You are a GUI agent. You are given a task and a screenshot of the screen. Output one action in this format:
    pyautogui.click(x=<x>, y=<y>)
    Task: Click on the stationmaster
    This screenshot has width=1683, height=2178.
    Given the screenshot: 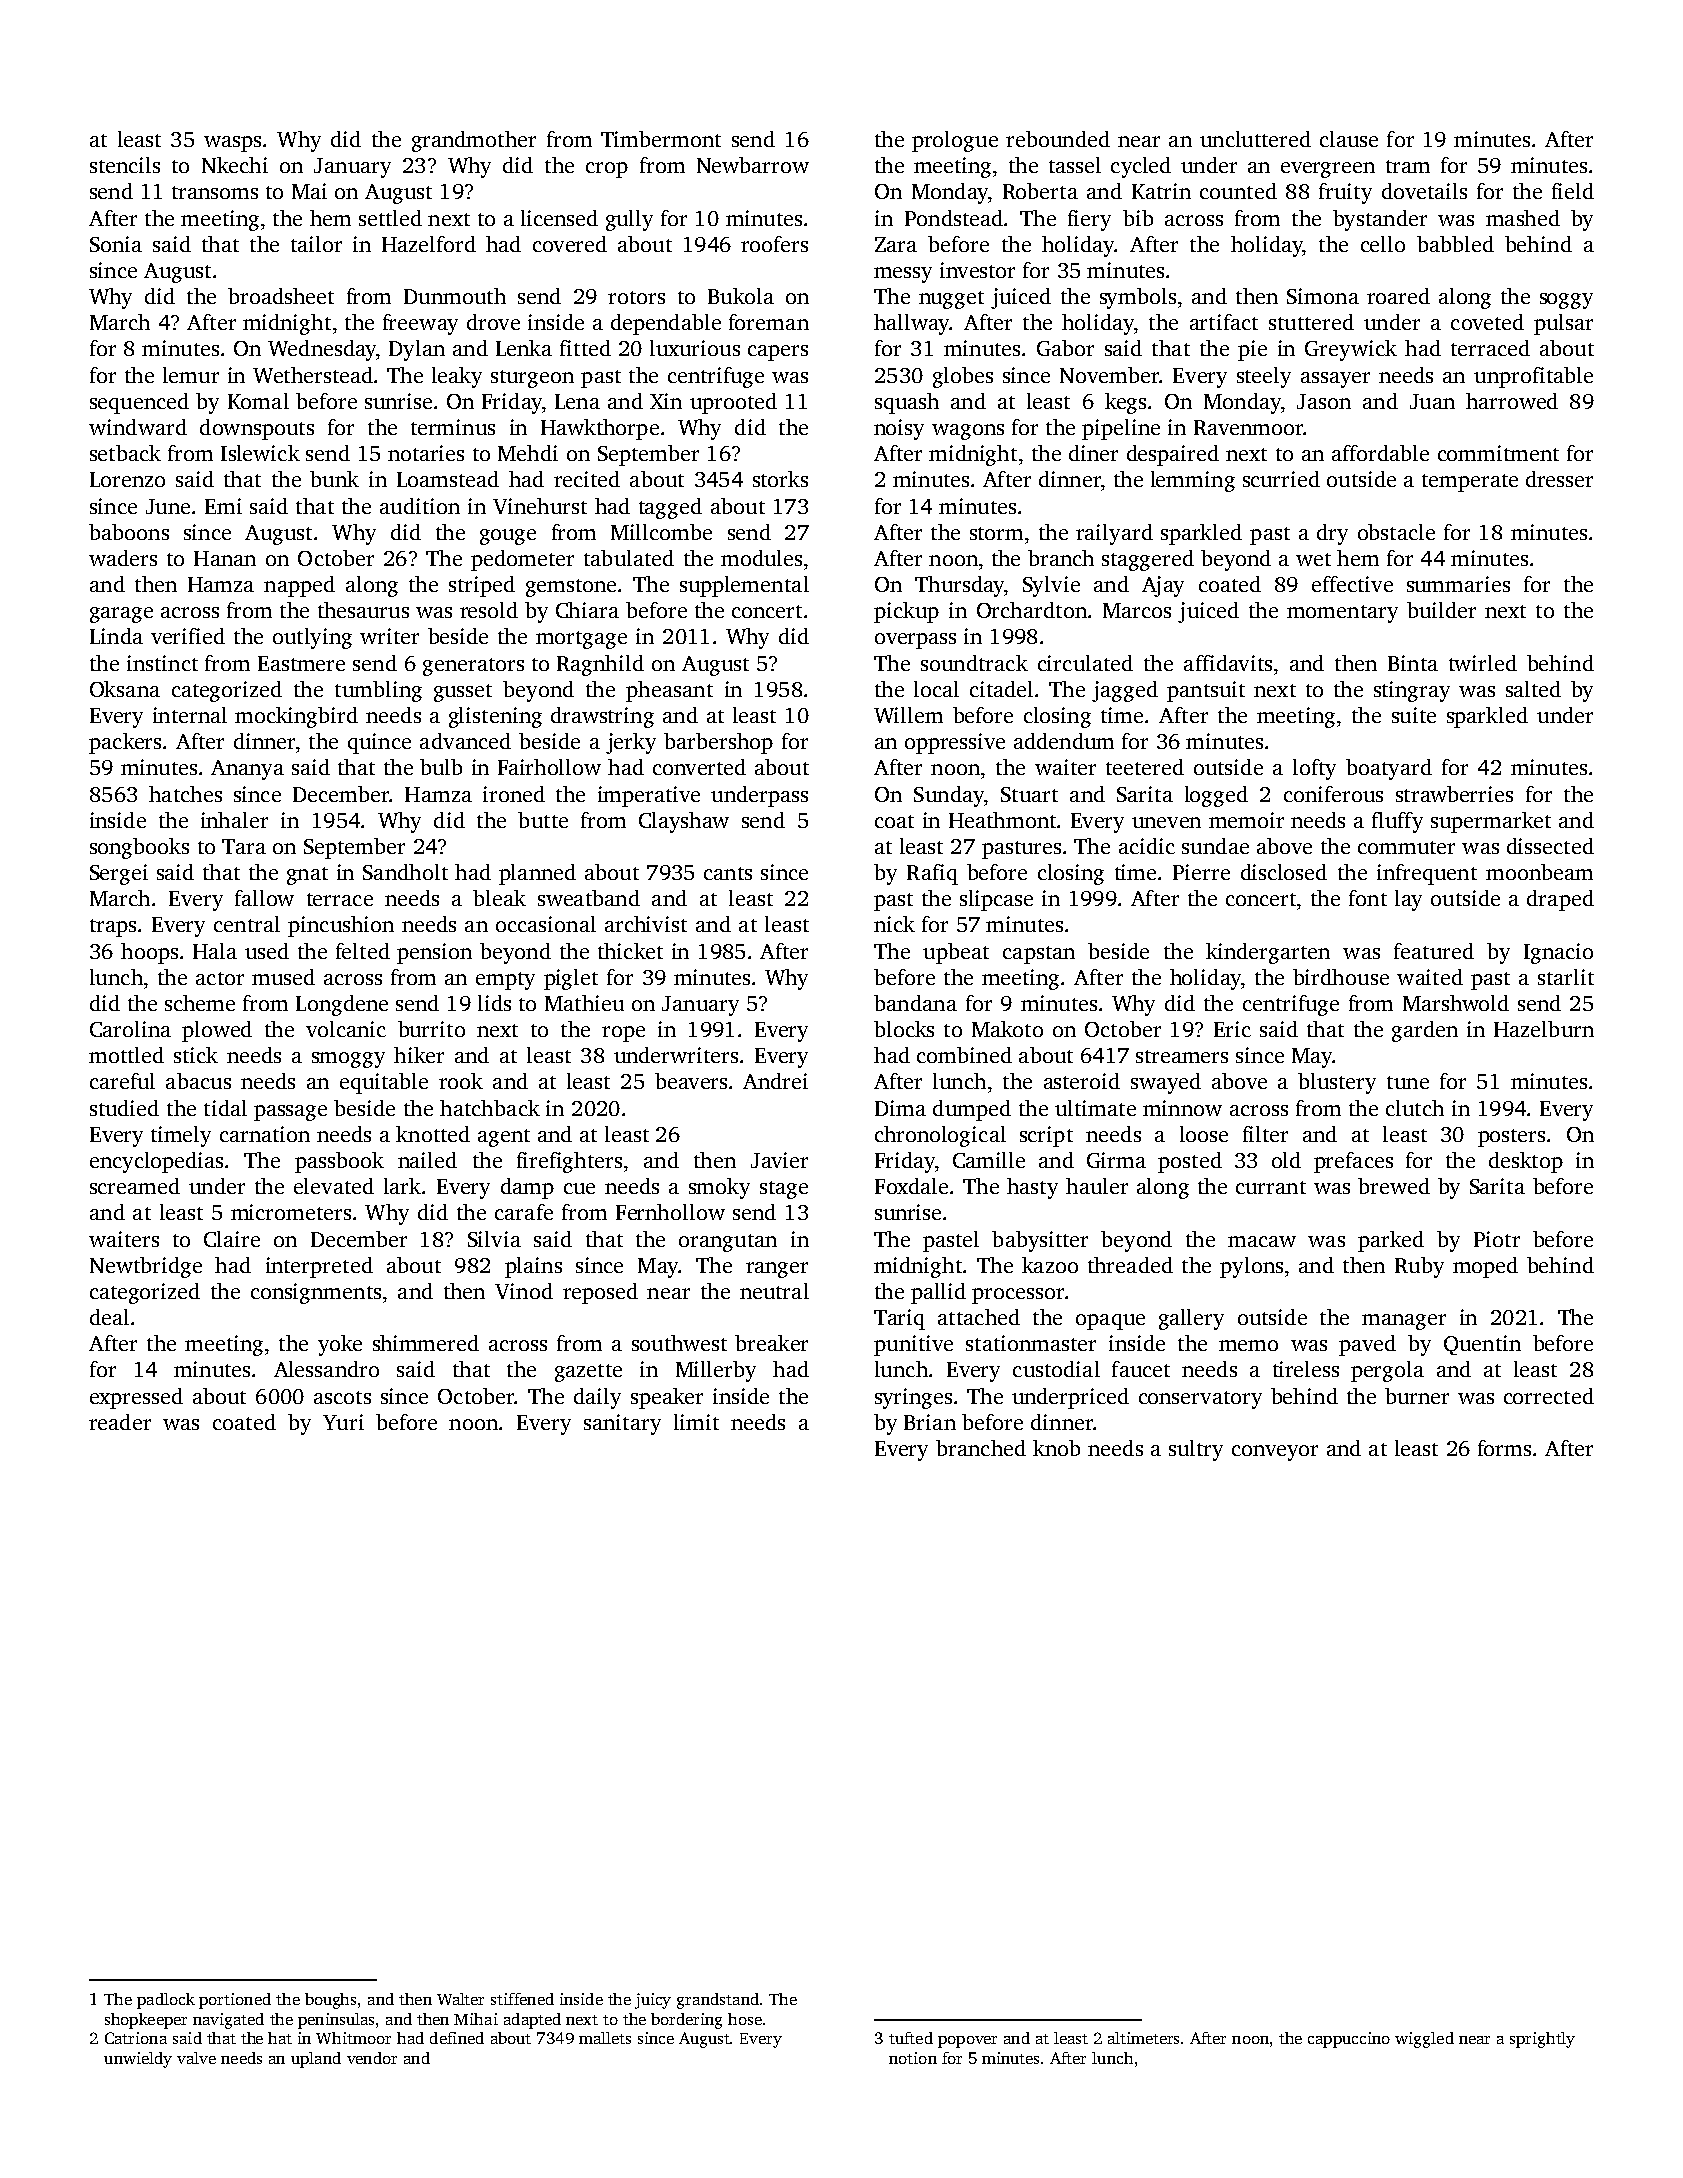 What is the action you would take?
    pyautogui.click(x=1031, y=1343)
